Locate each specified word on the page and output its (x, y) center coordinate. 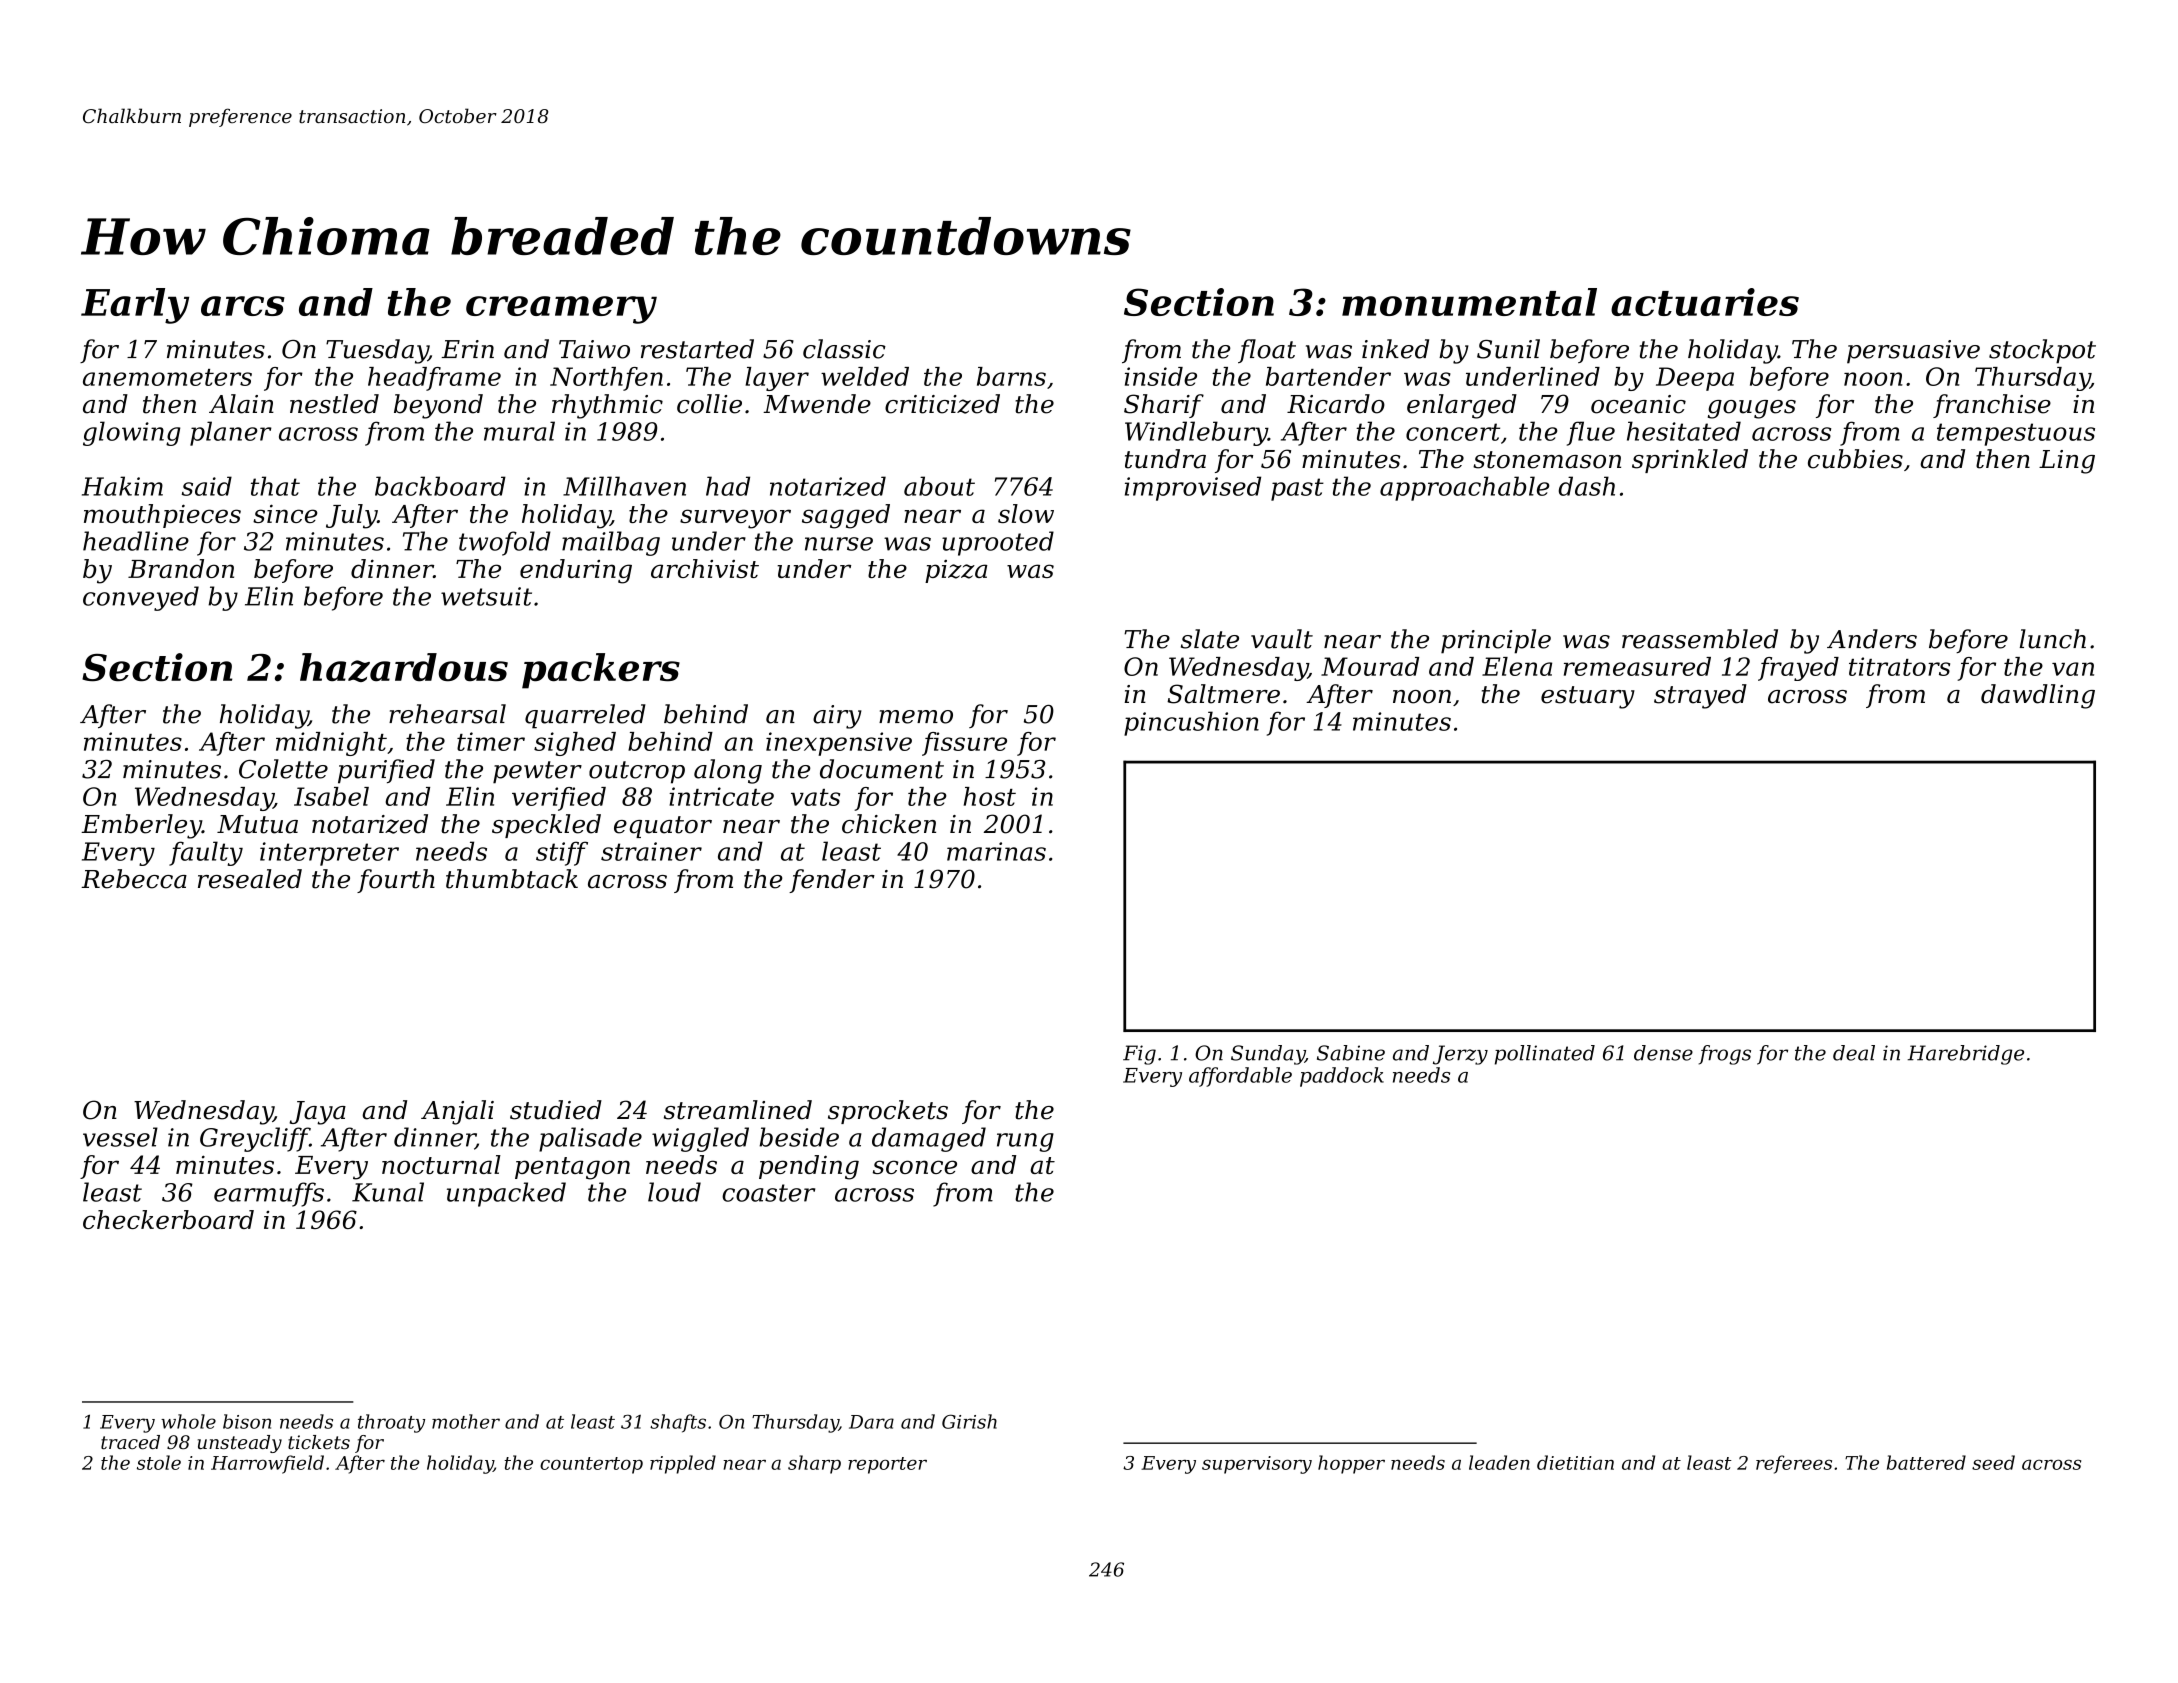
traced (130, 1442)
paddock (1342, 1077)
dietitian (1575, 1462)
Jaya (318, 1113)
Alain (241, 404)
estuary (1588, 697)
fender (832, 881)
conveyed (141, 598)
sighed (575, 744)
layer (777, 379)
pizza (956, 571)
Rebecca (134, 879)
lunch (2053, 639)
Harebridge (1966, 1055)
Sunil (1508, 349)
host (990, 796)
